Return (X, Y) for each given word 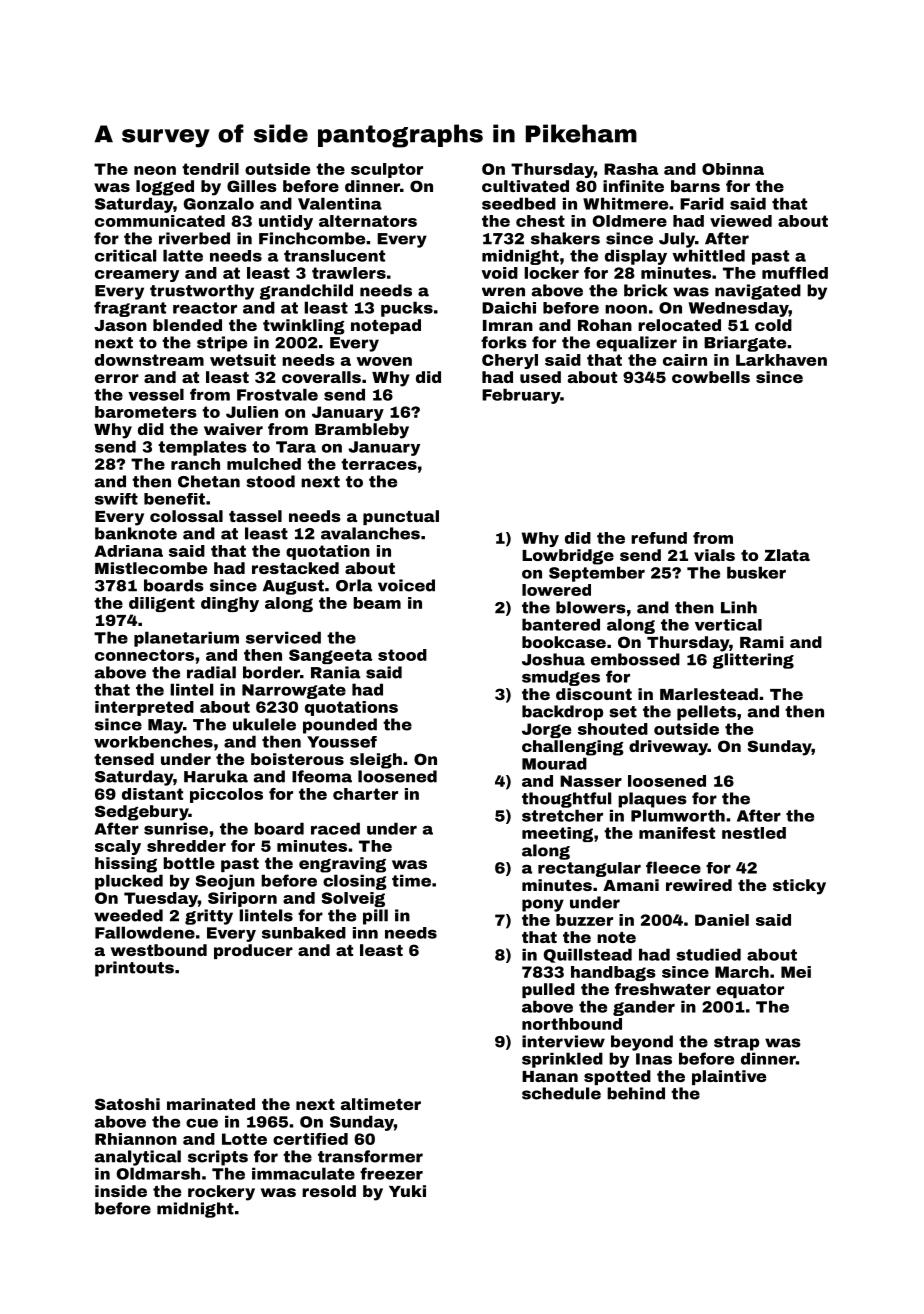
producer (253, 951)
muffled (795, 273)
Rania (335, 672)
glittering (753, 661)
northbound (572, 1024)
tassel (255, 516)
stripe (222, 344)
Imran (508, 325)
